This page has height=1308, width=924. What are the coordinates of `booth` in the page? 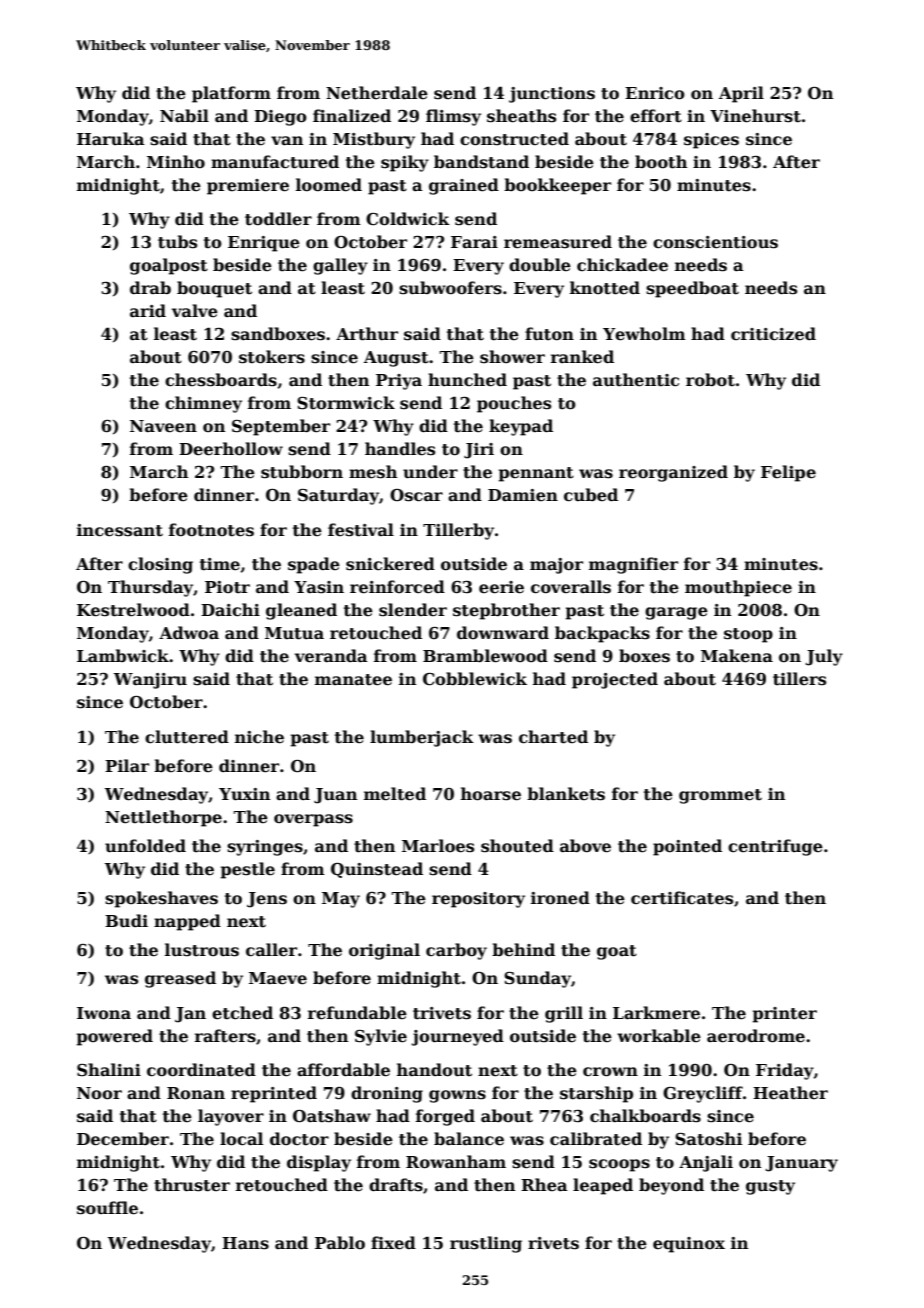 It's located at (661, 162).
